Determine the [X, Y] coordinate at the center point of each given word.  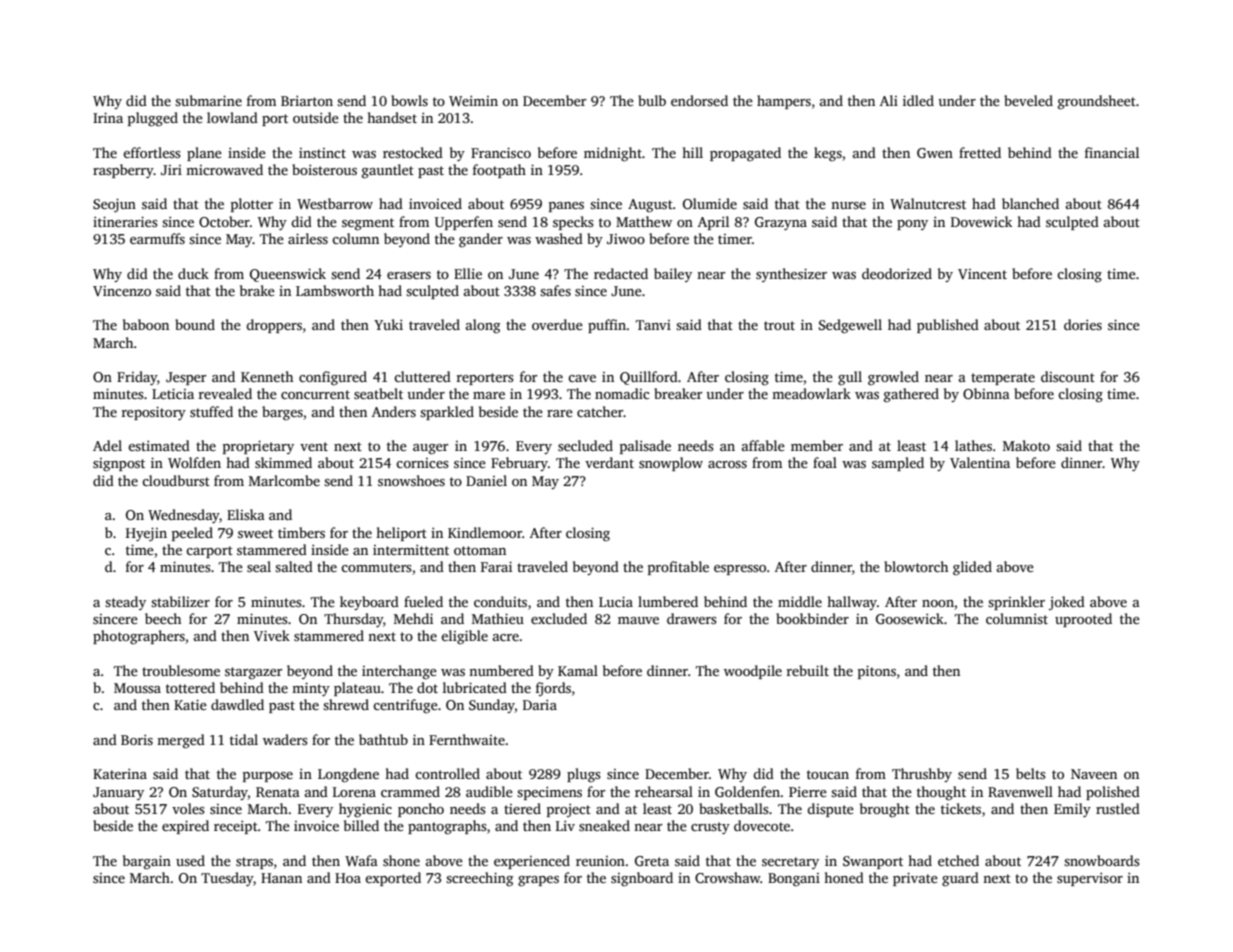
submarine [208, 100]
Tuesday [227, 879]
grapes [538, 881]
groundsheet [1097, 102]
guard [960, 879]
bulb [652, 100]
